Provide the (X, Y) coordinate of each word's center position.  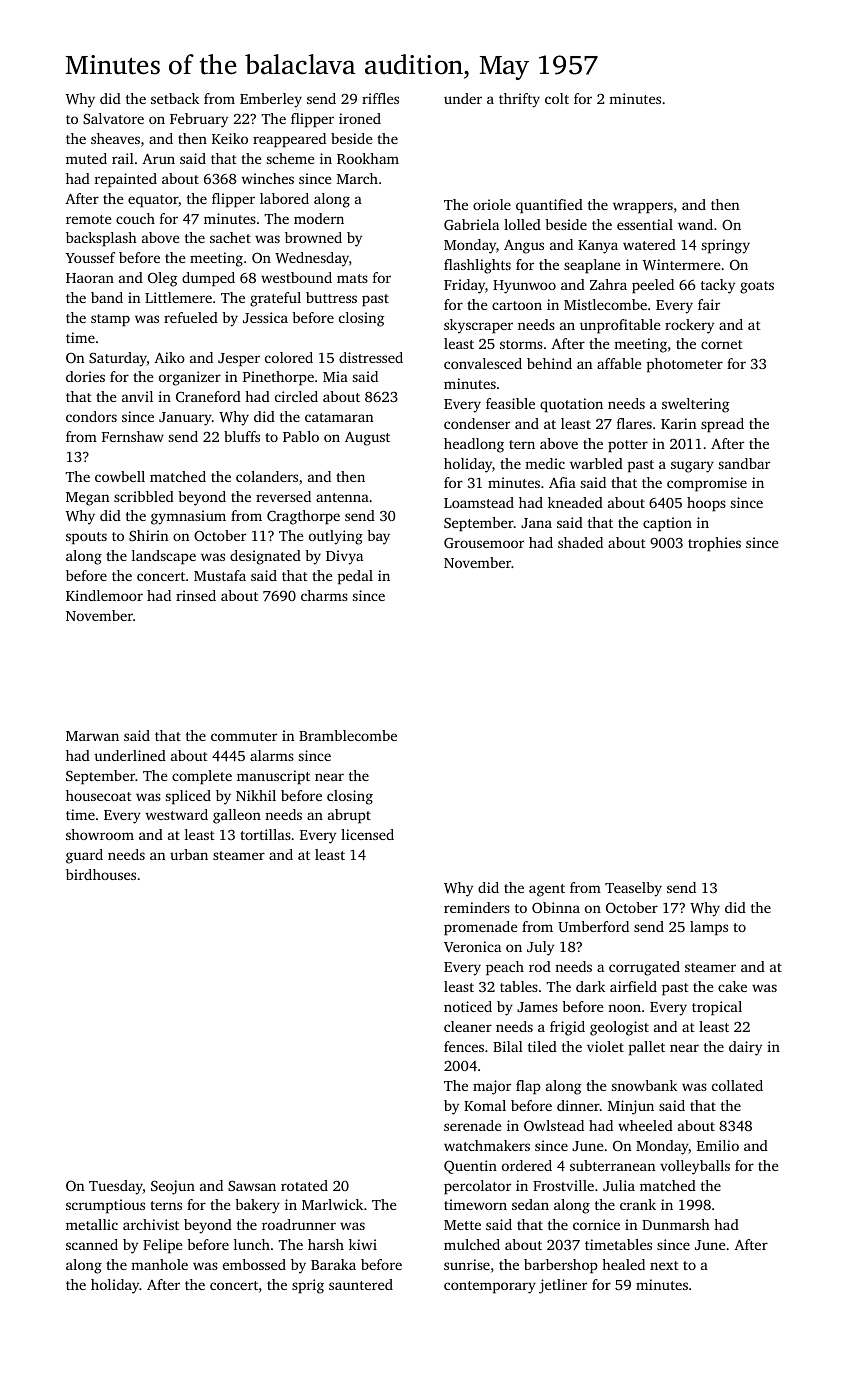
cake (732, 986)
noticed (468, 1006)
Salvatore (113, 118)
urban (189, 854)
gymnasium (188, 517)
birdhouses (101, 874)
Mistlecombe (605, 304)
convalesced (483, 363)
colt (557, 98)
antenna (342, 497)
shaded (580, 542)
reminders (477, 907)
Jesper (239, 360)
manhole (159, 1264)
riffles (380, 98)
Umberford (593, 926)
